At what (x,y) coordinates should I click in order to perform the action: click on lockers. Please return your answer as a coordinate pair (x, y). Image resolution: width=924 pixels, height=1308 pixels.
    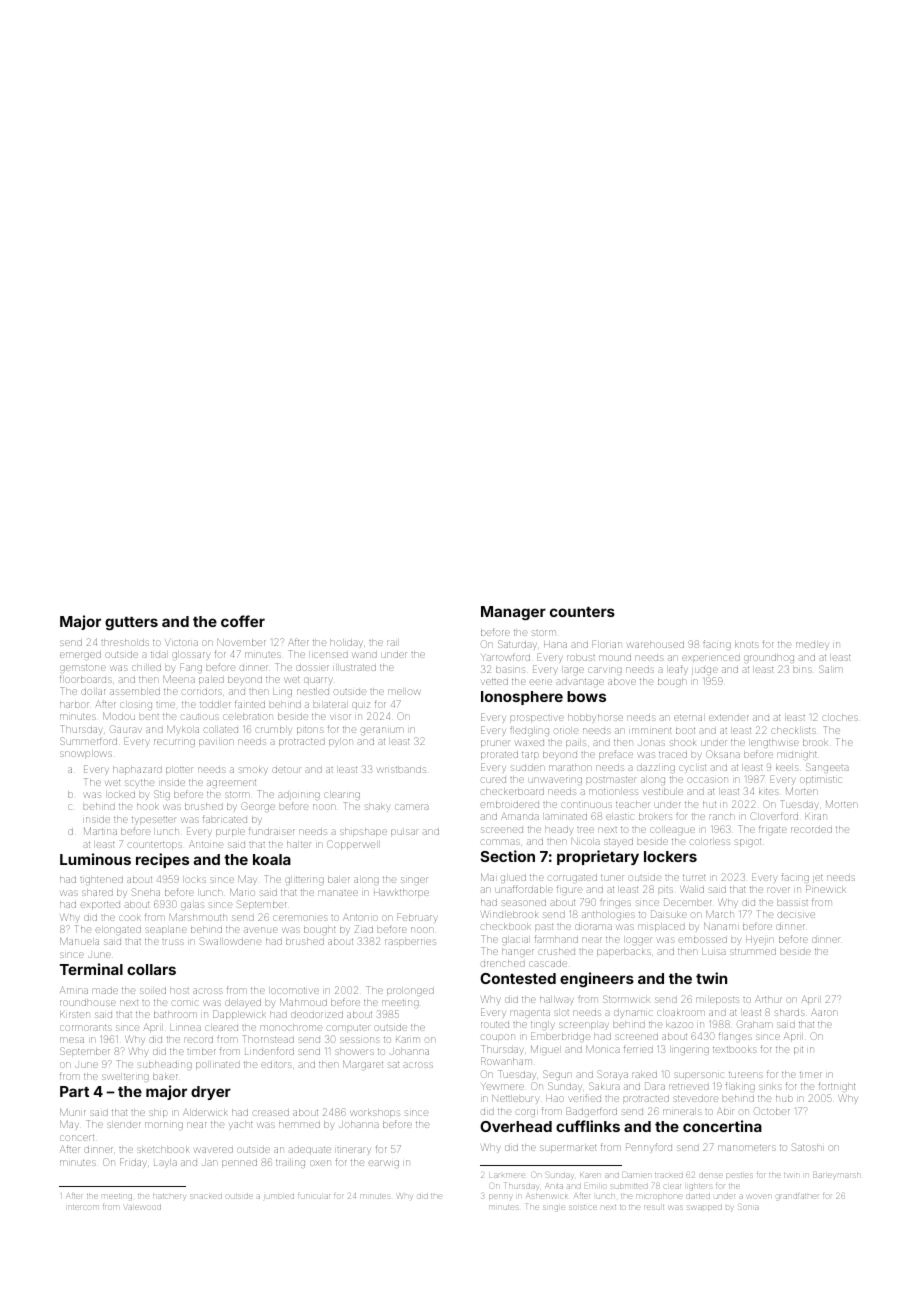
    Looking at the image, I should click on (670, 856).
